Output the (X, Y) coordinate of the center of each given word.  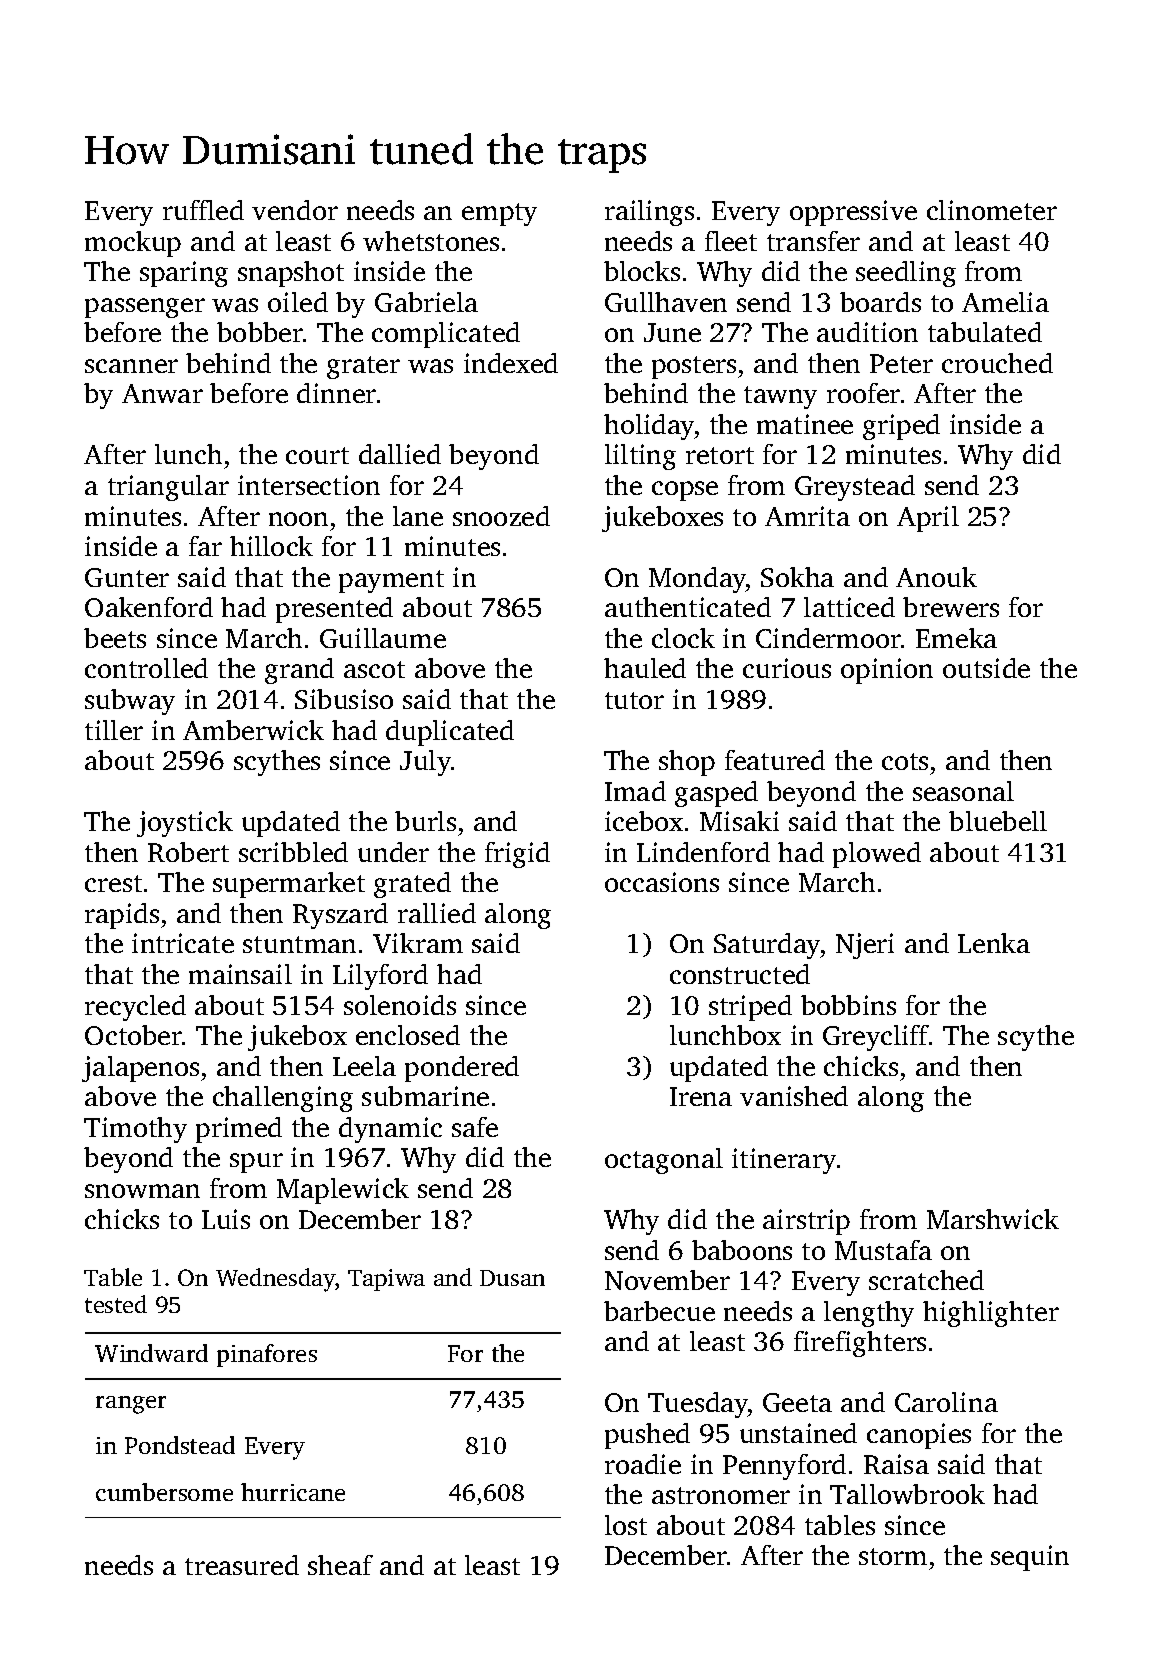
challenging (283, 1099)
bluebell (998, 821)
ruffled (203, 210)
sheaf (340, 1565)
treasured (242, 1565)
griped (901, 427)
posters (694, 367)
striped (750, 1008)
